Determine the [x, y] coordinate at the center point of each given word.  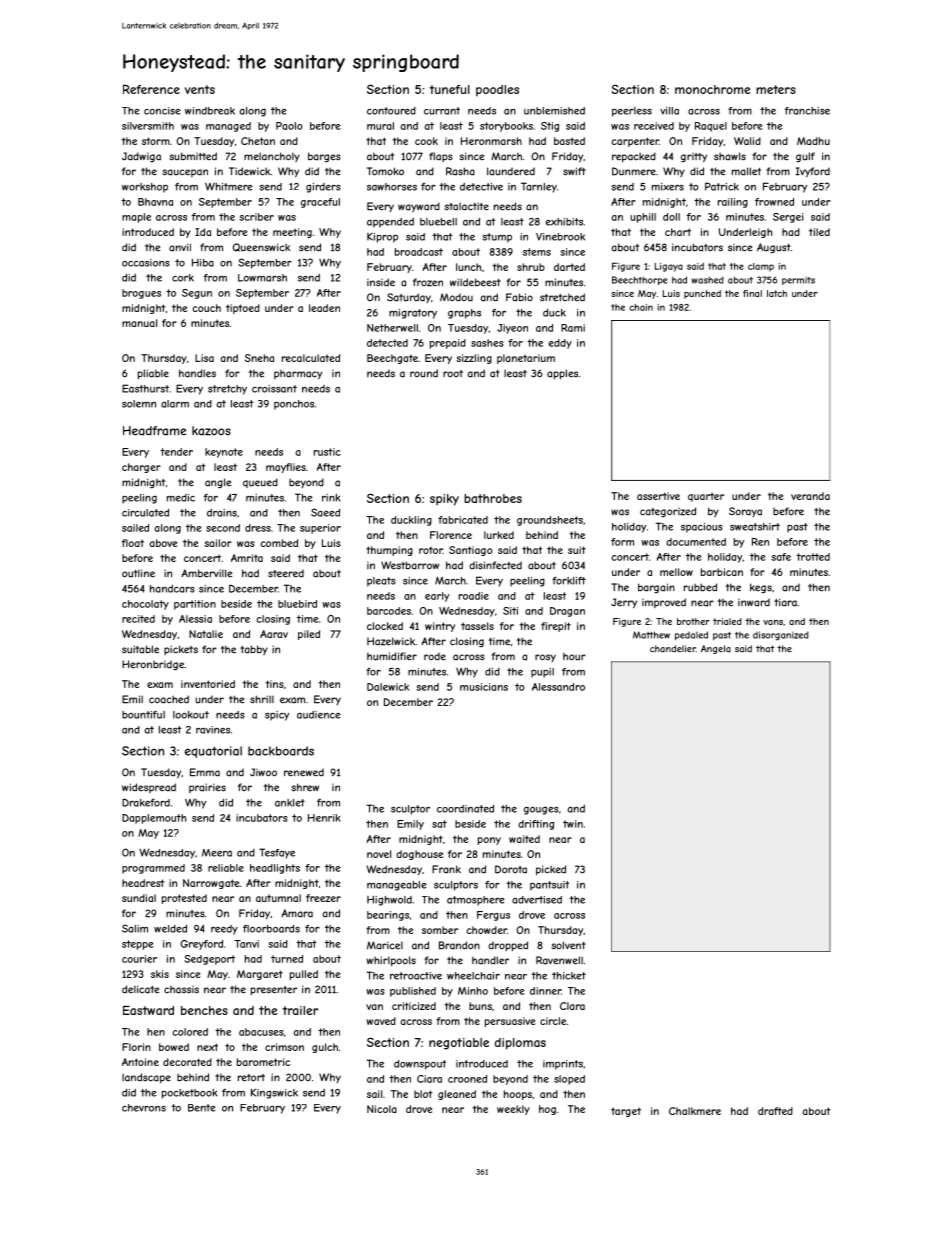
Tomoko [385, 171]
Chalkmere [695, 1111]
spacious [702, 528]
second [223, 528]
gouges [541, 811]
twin [573, 824]
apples [562, 374]
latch [777, 293]
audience [319, 715]
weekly [513, 1110]
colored [190, 1032]
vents [200, 89]
